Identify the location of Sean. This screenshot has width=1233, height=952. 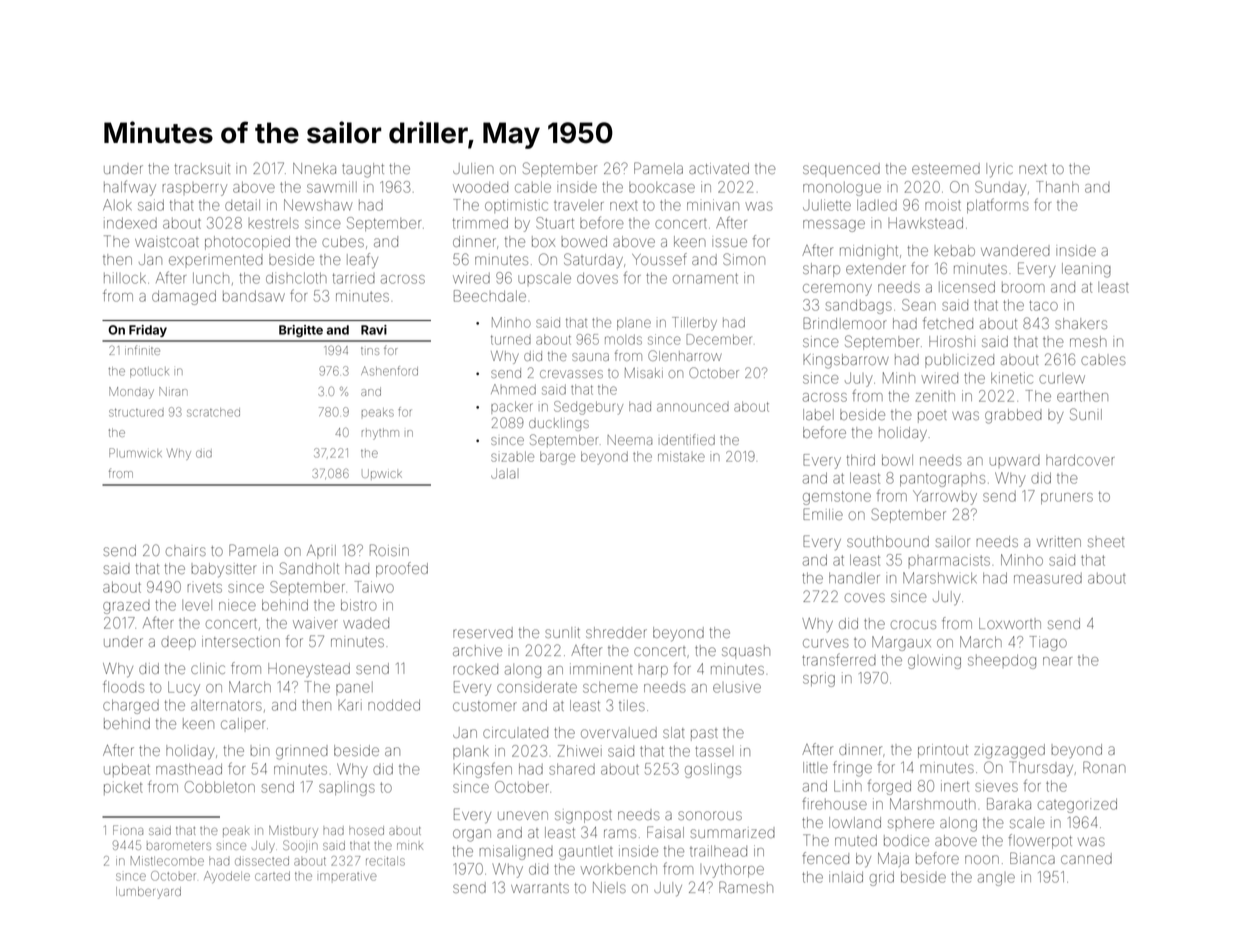
(919, 305).
